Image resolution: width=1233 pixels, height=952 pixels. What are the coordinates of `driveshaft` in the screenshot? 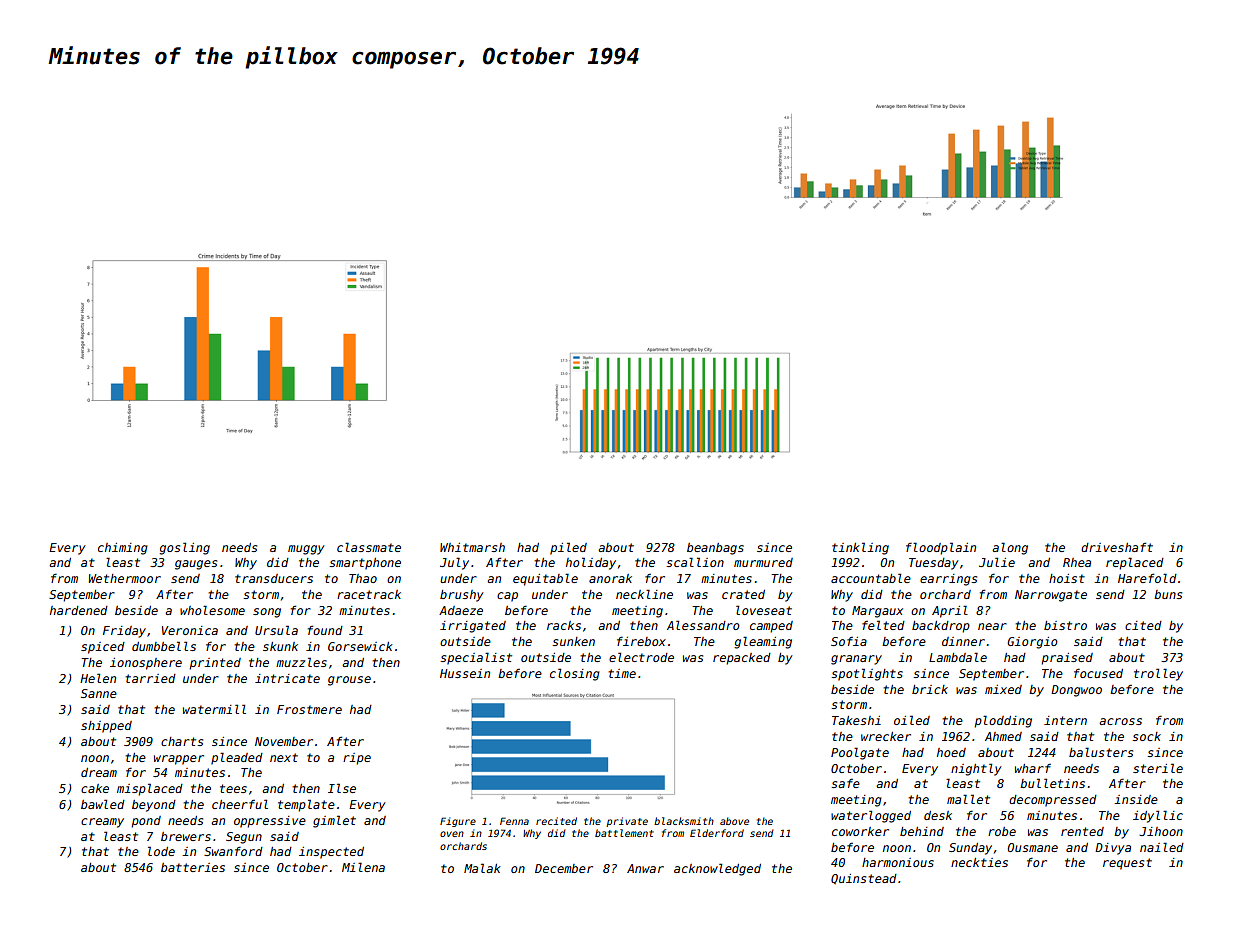 It's located at (1117, 547).
